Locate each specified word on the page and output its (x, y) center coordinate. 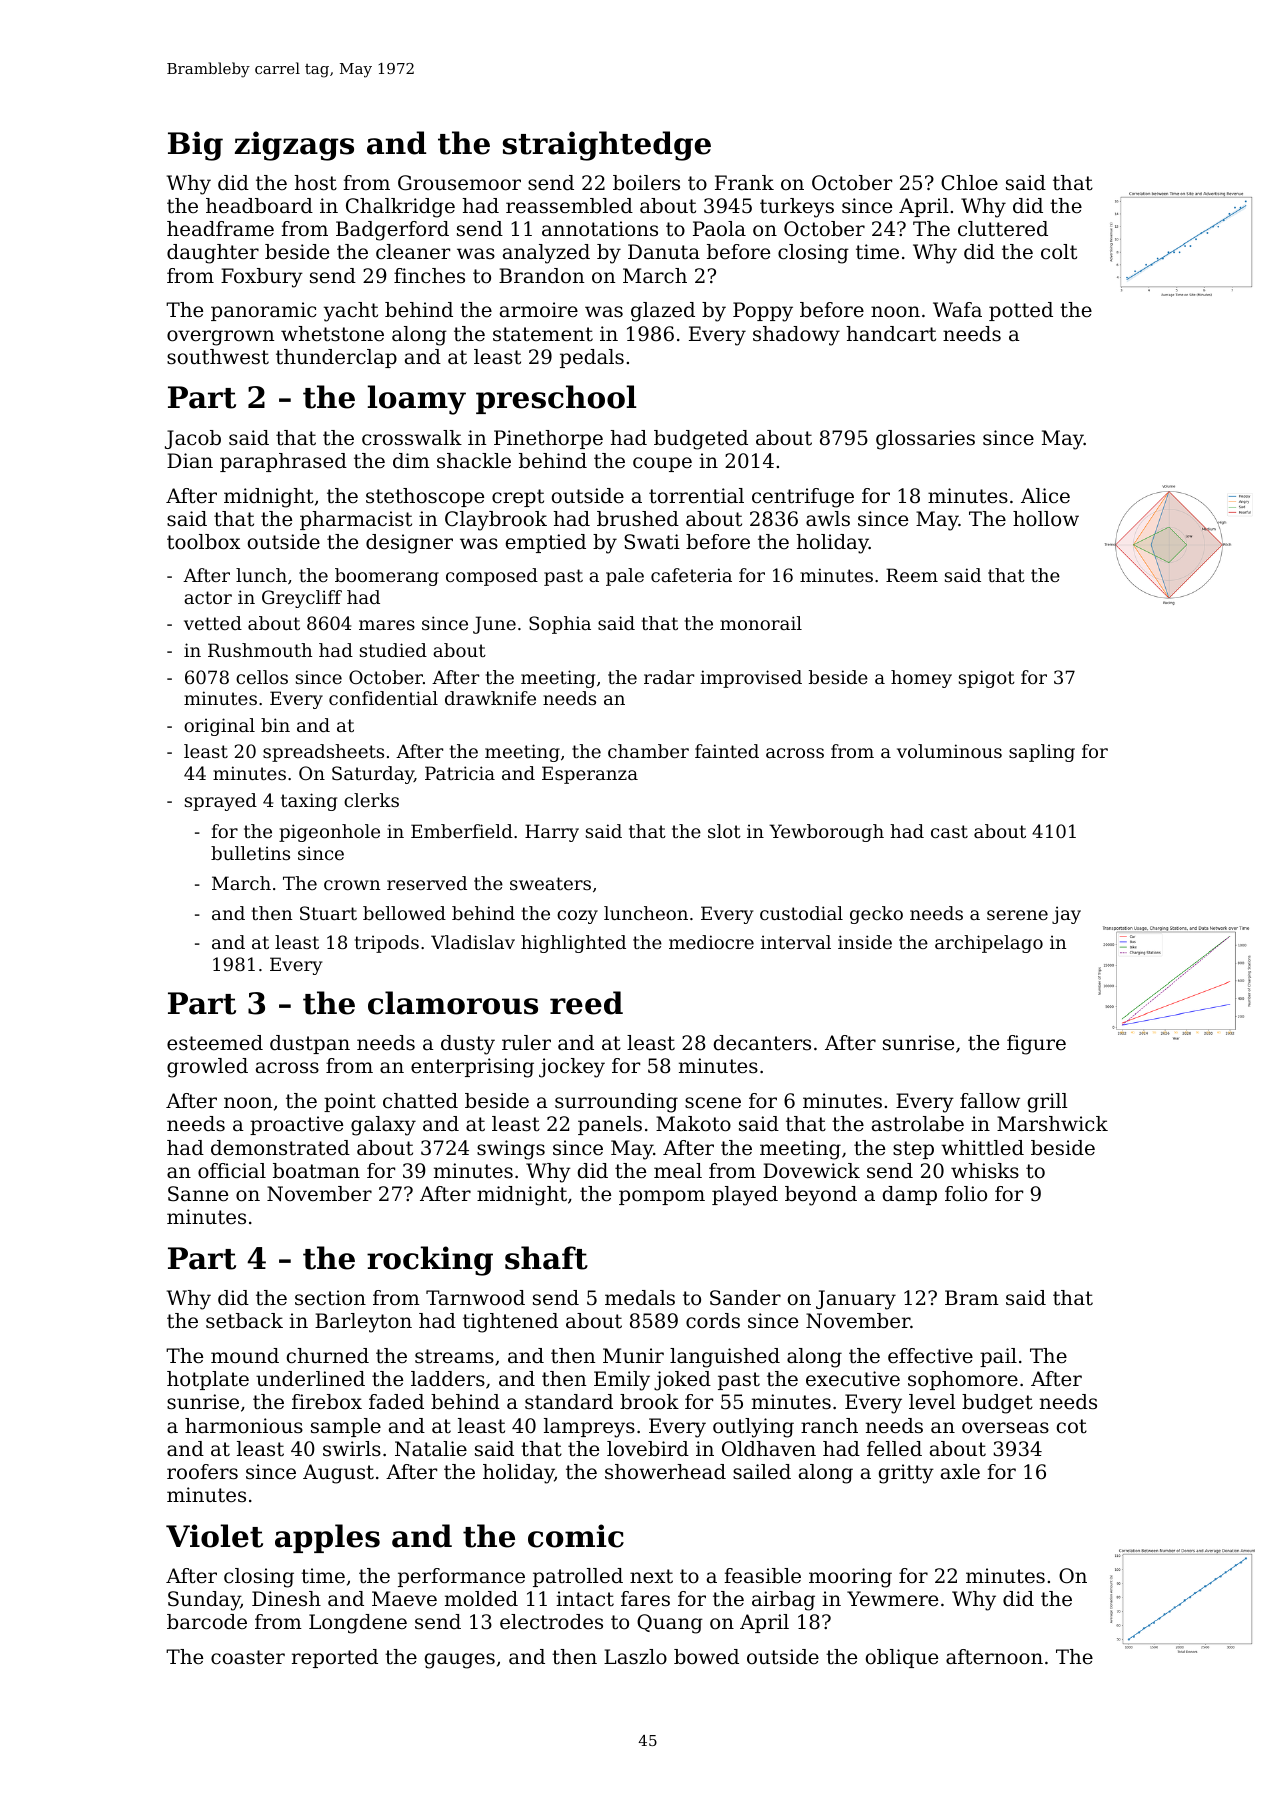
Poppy (763, 312)
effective (930, 1356)
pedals (592, 358)
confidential (383, 698)
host (315, 183)
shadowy (796, 336)
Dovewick (811, 1171)
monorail (761, 623)
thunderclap (336, 358)
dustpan (310, 1044)
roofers (202, 1472)
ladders (448, 1379)
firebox (327, 1402)
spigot (987, 679)
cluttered (1003, 229)
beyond (821, 1196)
